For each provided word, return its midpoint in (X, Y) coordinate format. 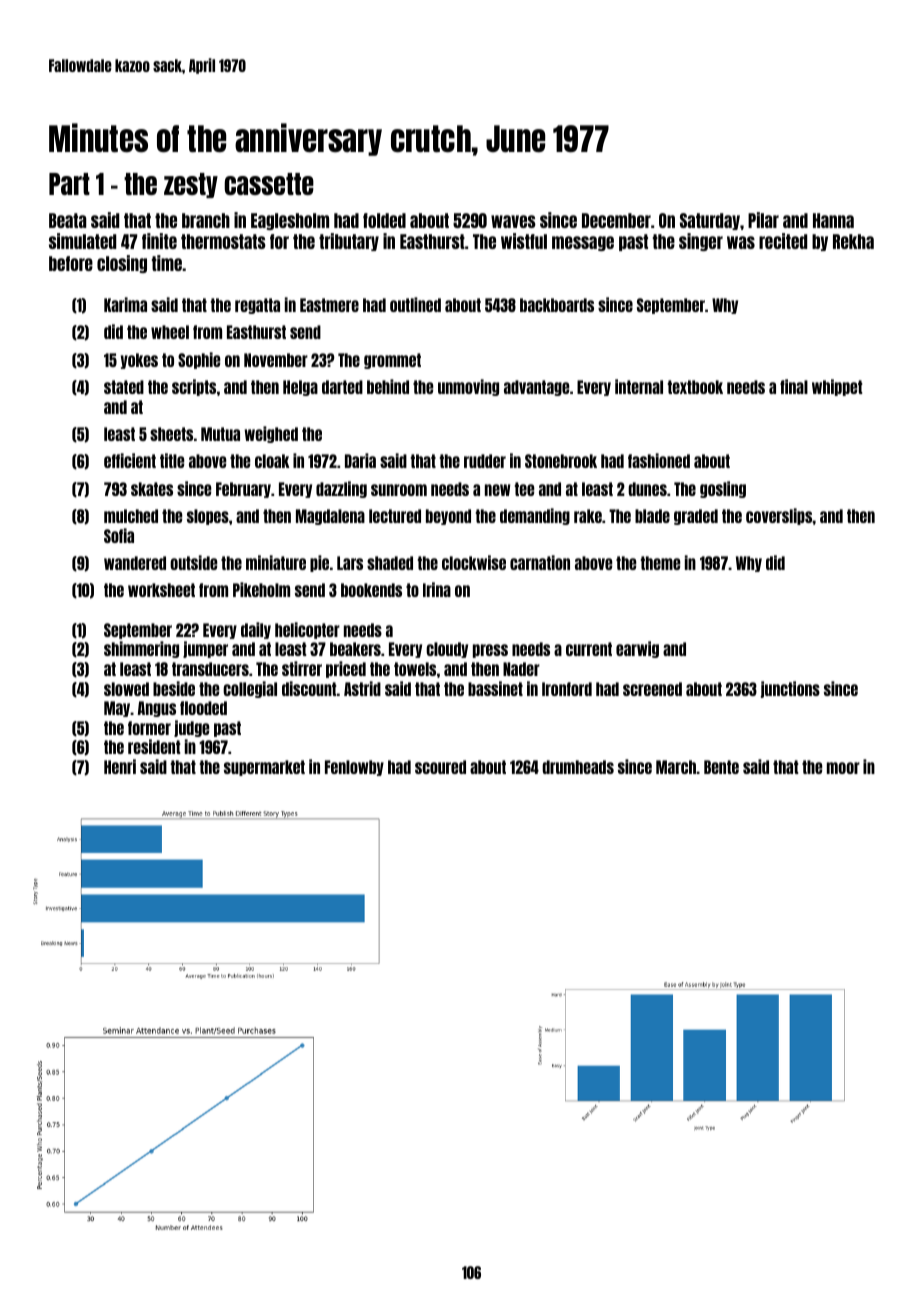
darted (342, 387)
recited (783, 241)
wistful (524, 241)
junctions (790, 689)
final (794, 386)
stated (124, 387)
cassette (269, 184)
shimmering (141, 649)
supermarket (264, 768)
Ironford (567, 689)
